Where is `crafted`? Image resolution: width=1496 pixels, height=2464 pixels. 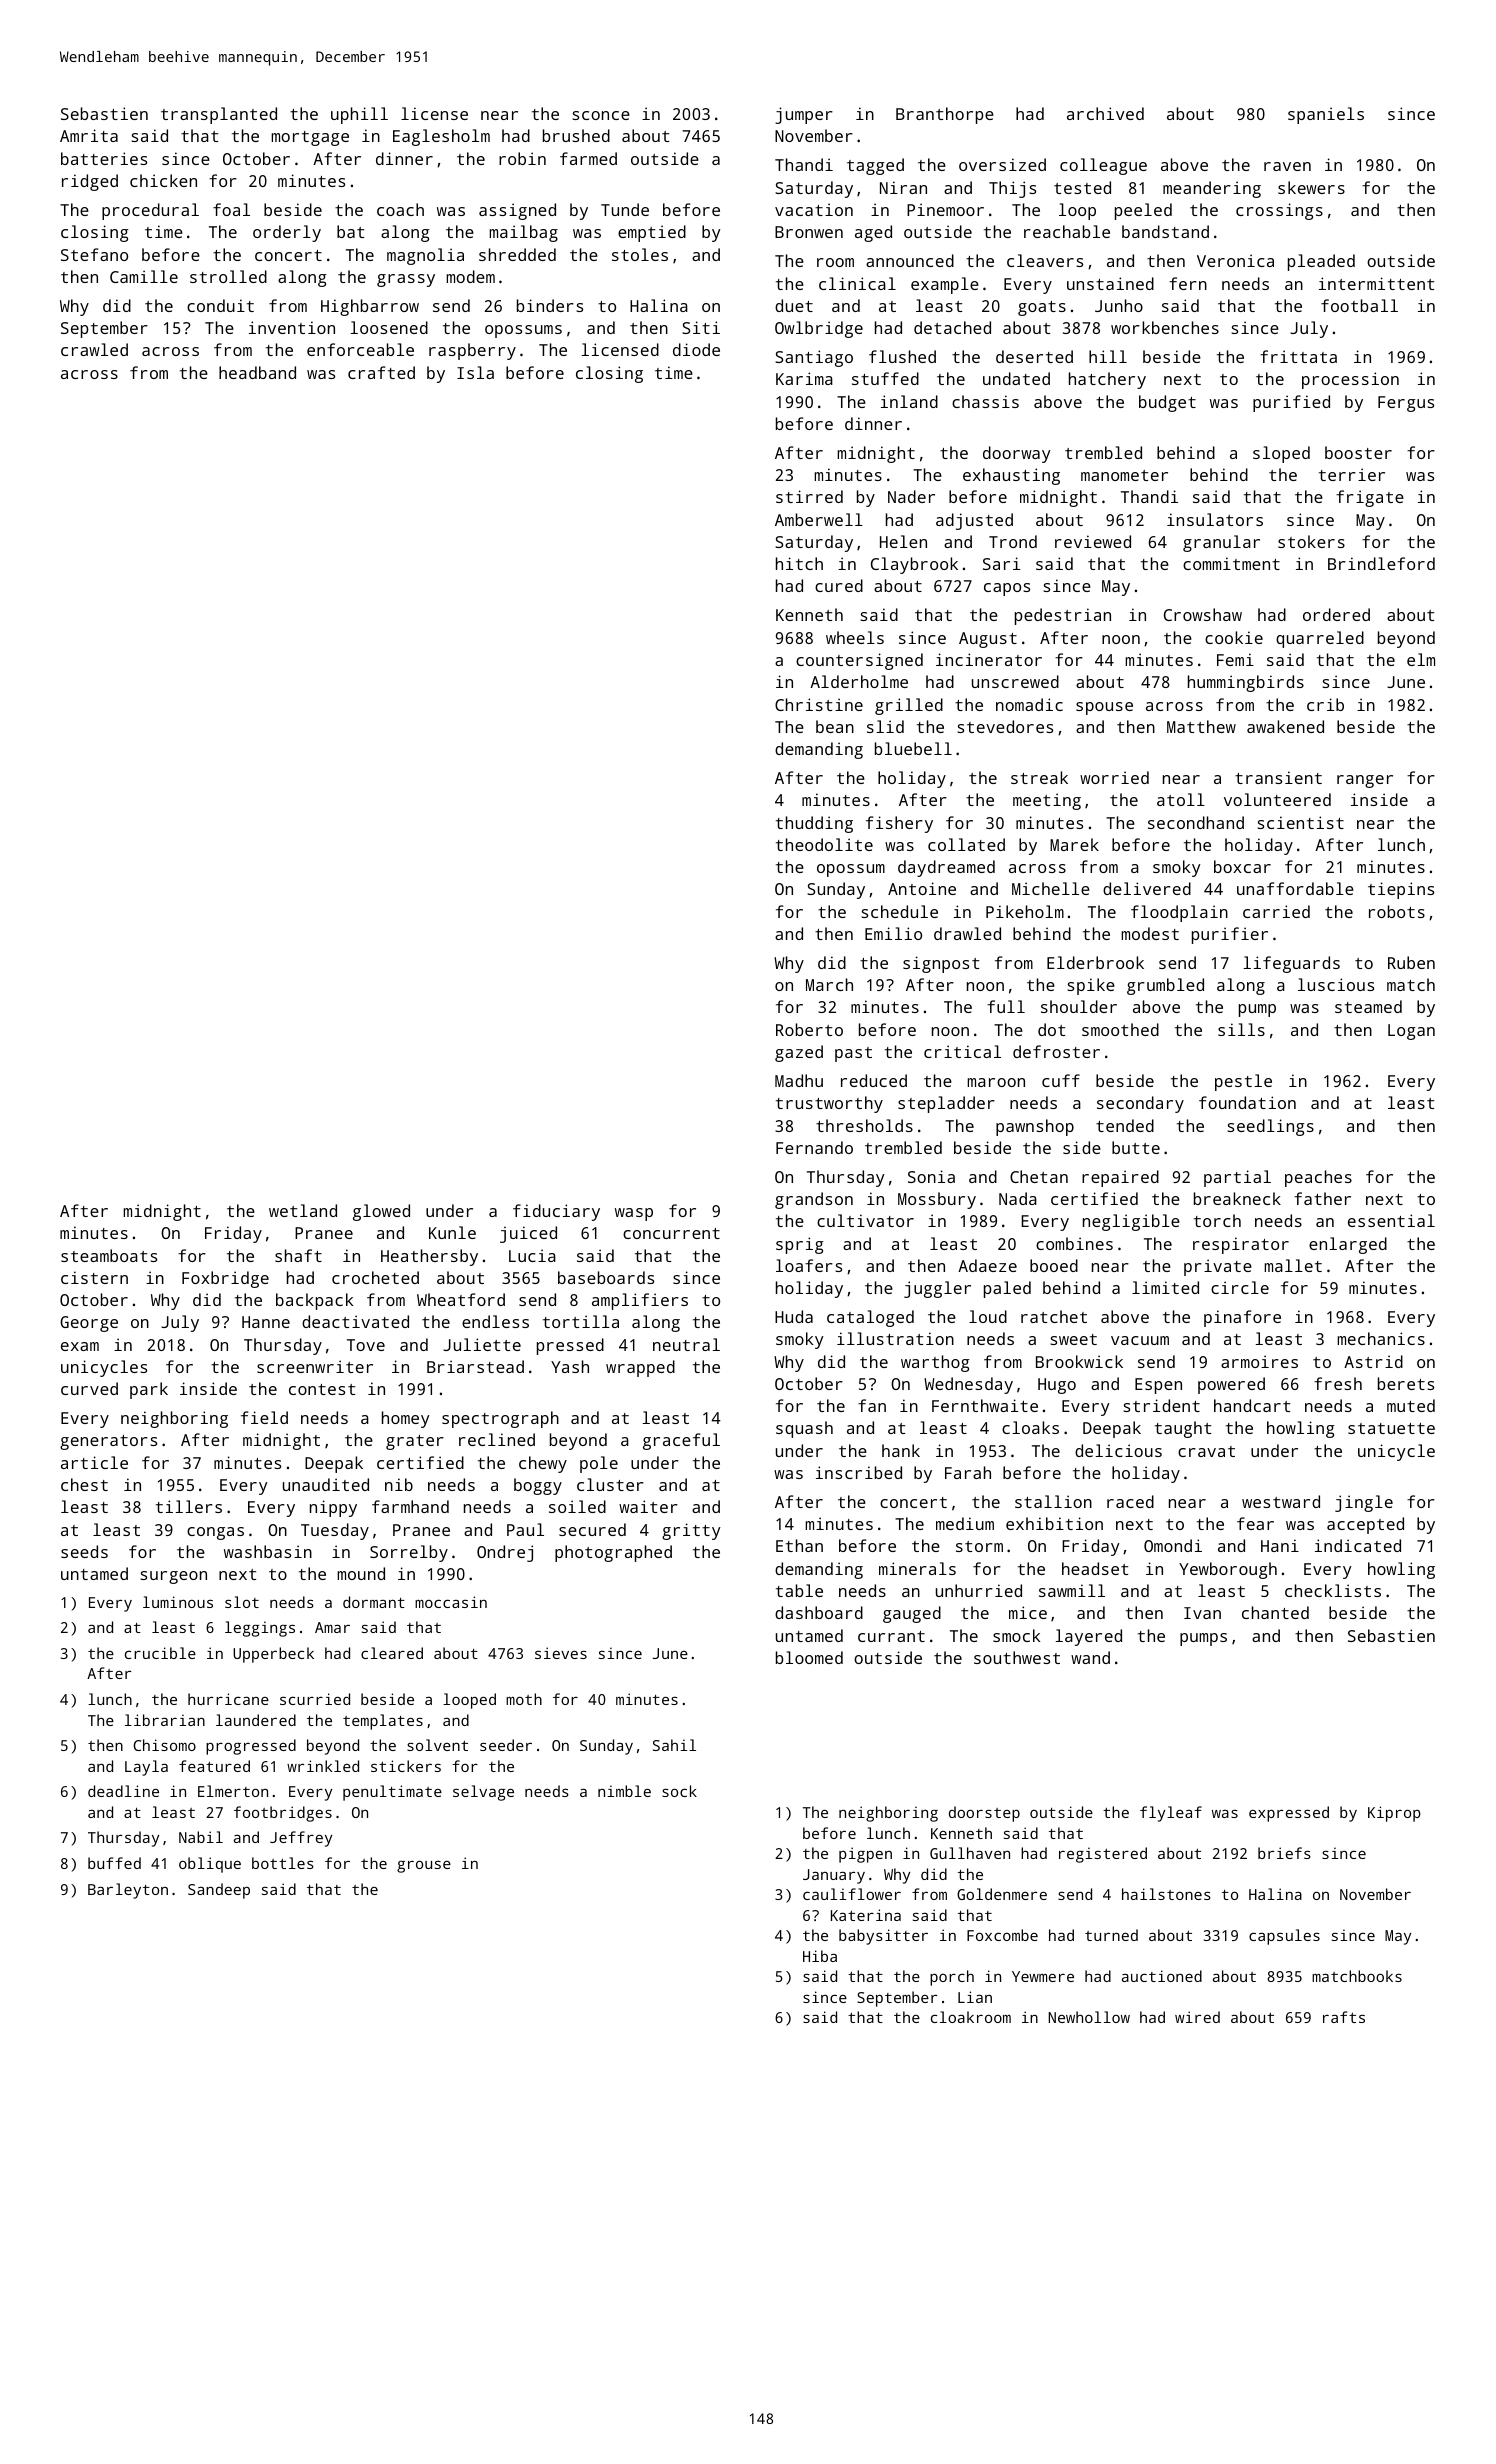 crafted is located at coordinates (381, 372).
